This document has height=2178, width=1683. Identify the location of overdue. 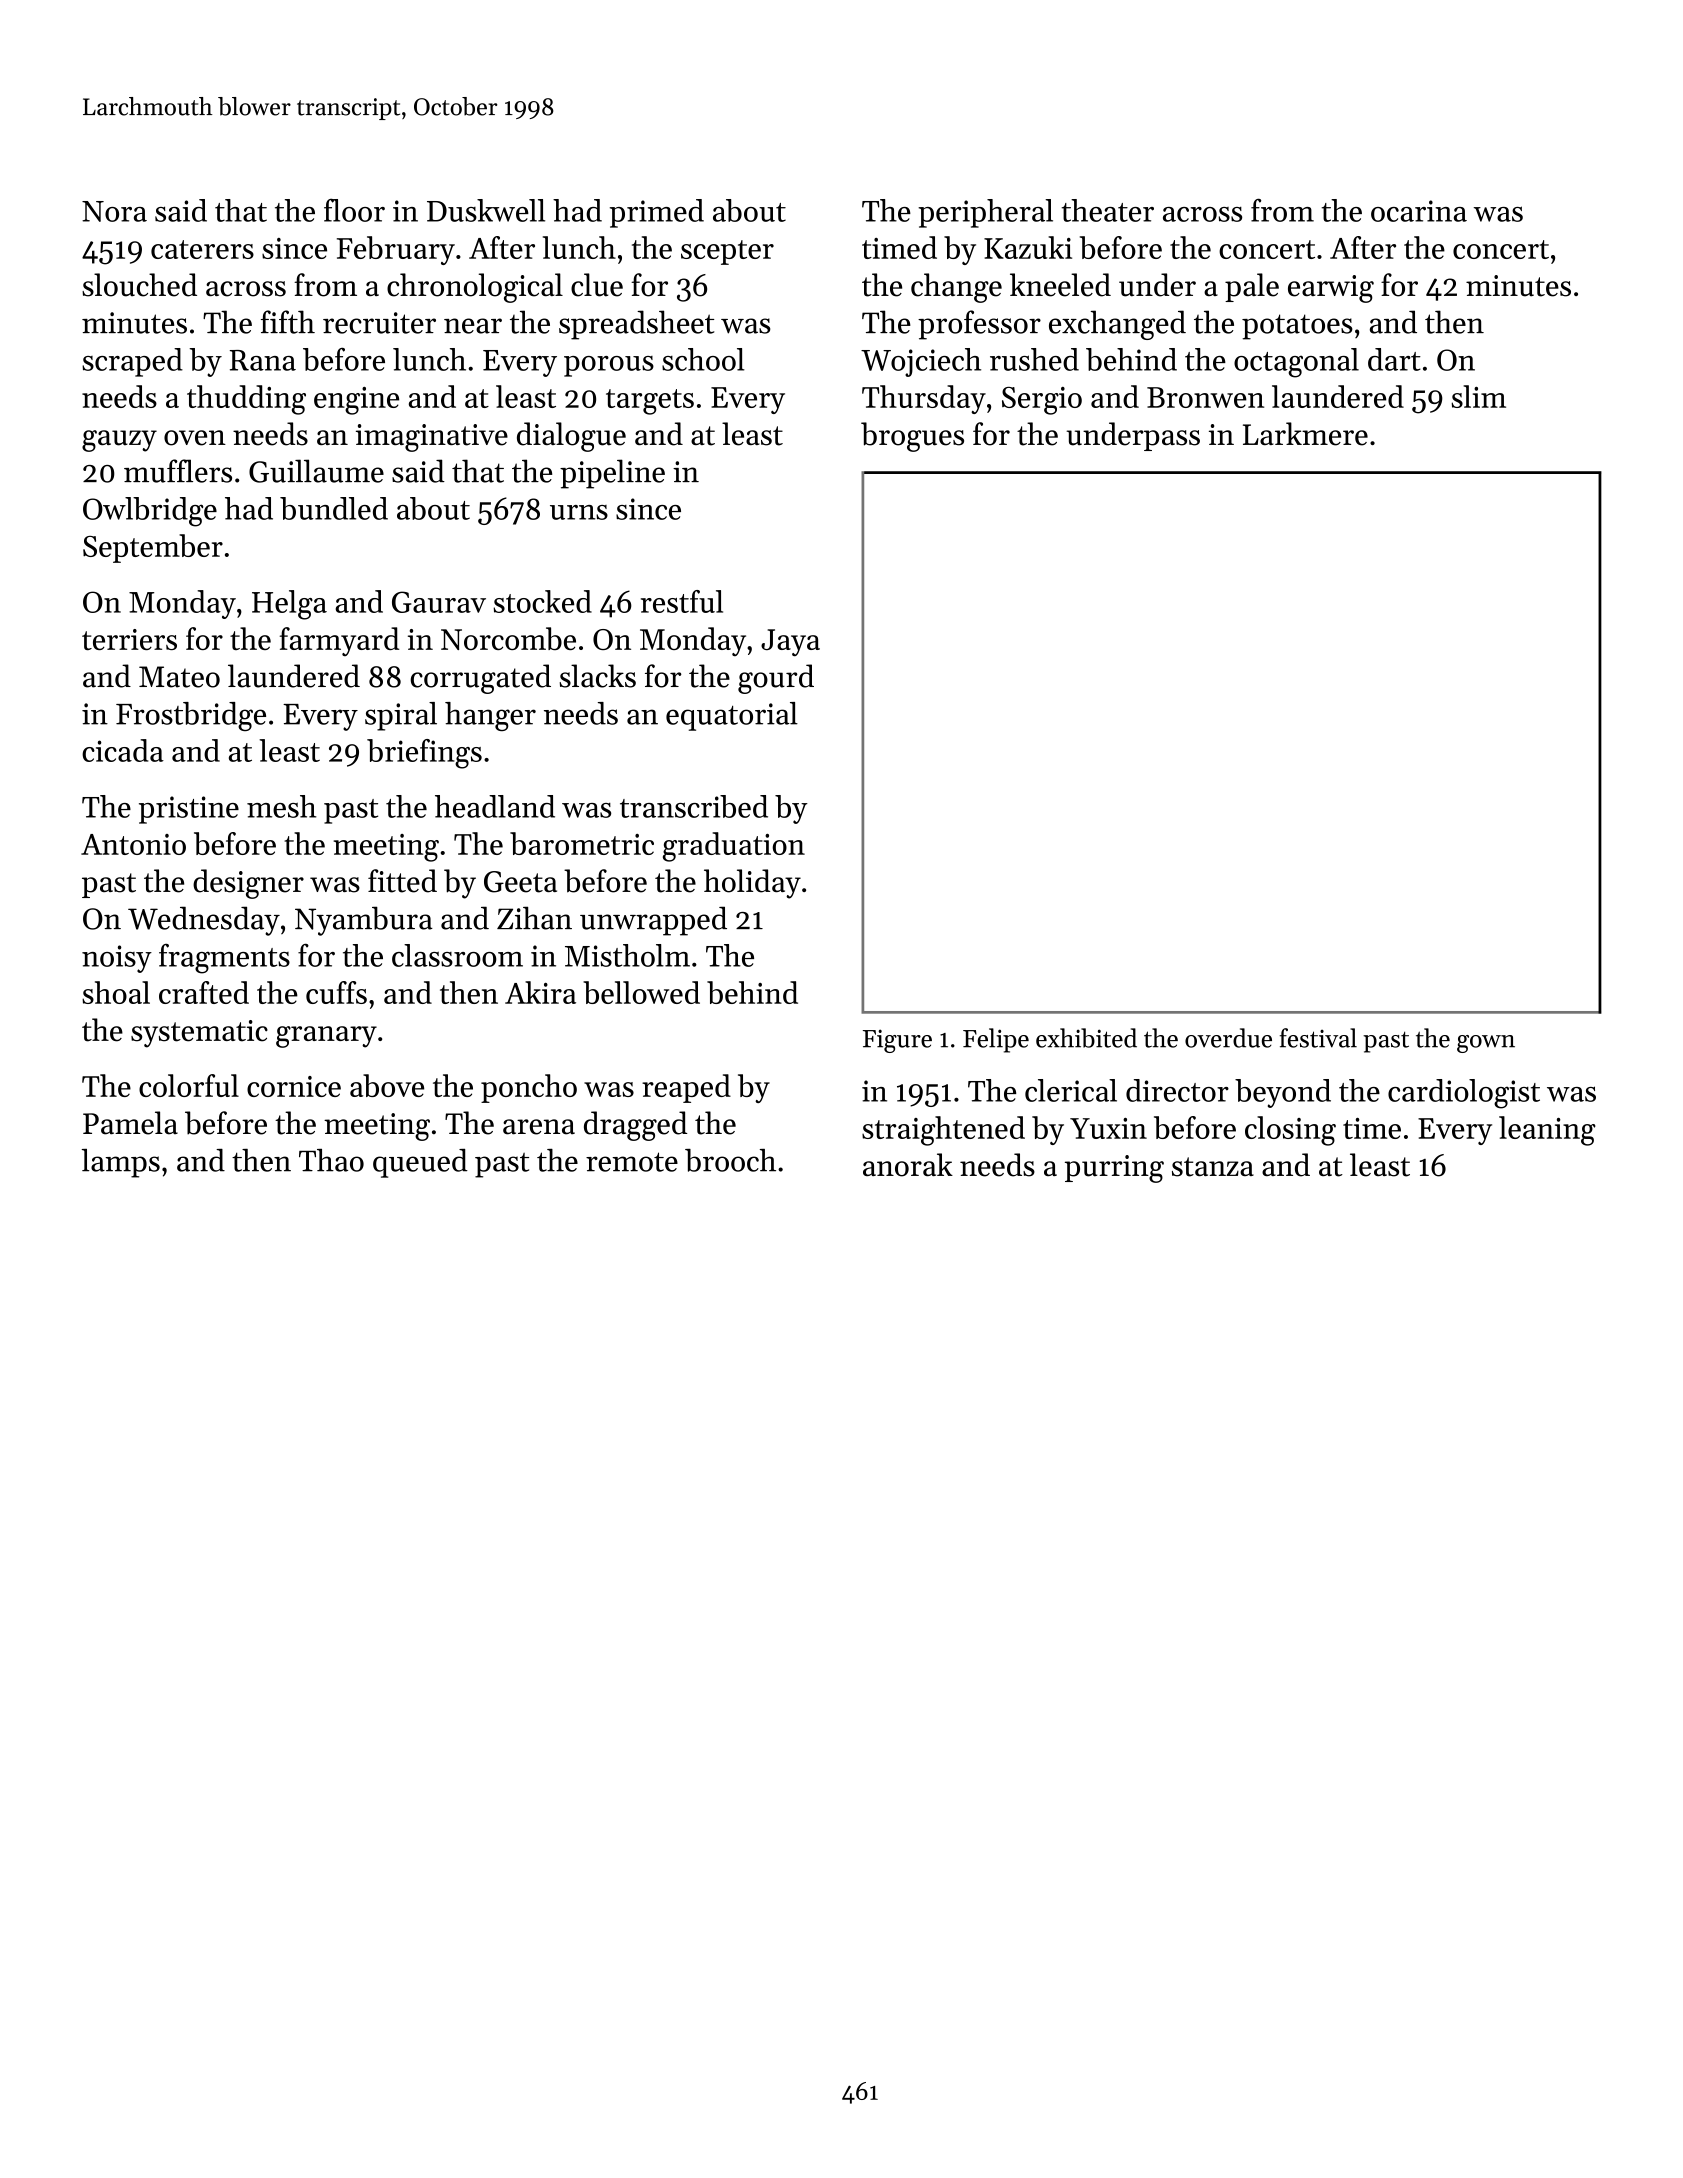
(1228, 1038).
